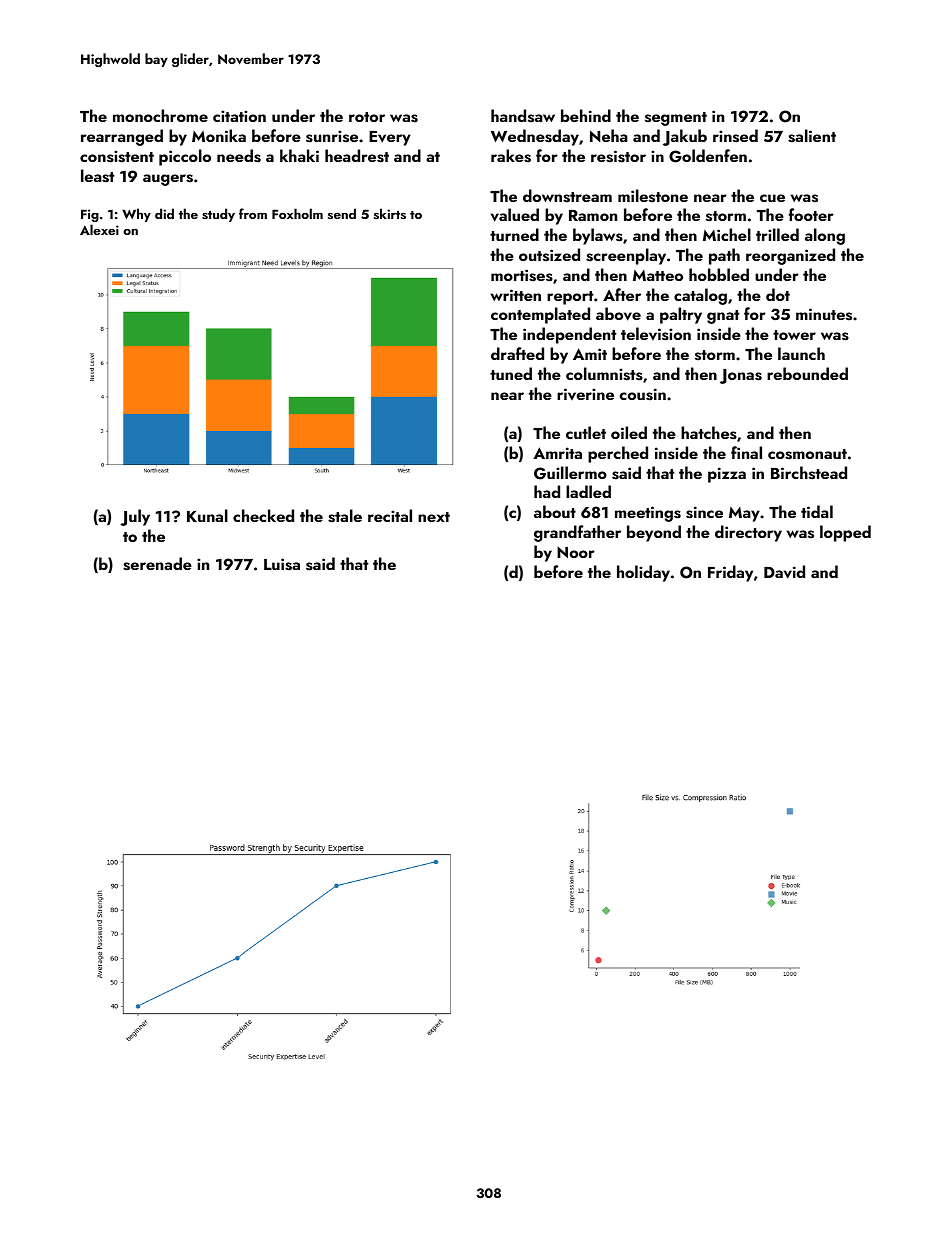  What do you see at coordinates (812, 136) in the screenshot?
I see `salient` at bounding box center [812, 136].
